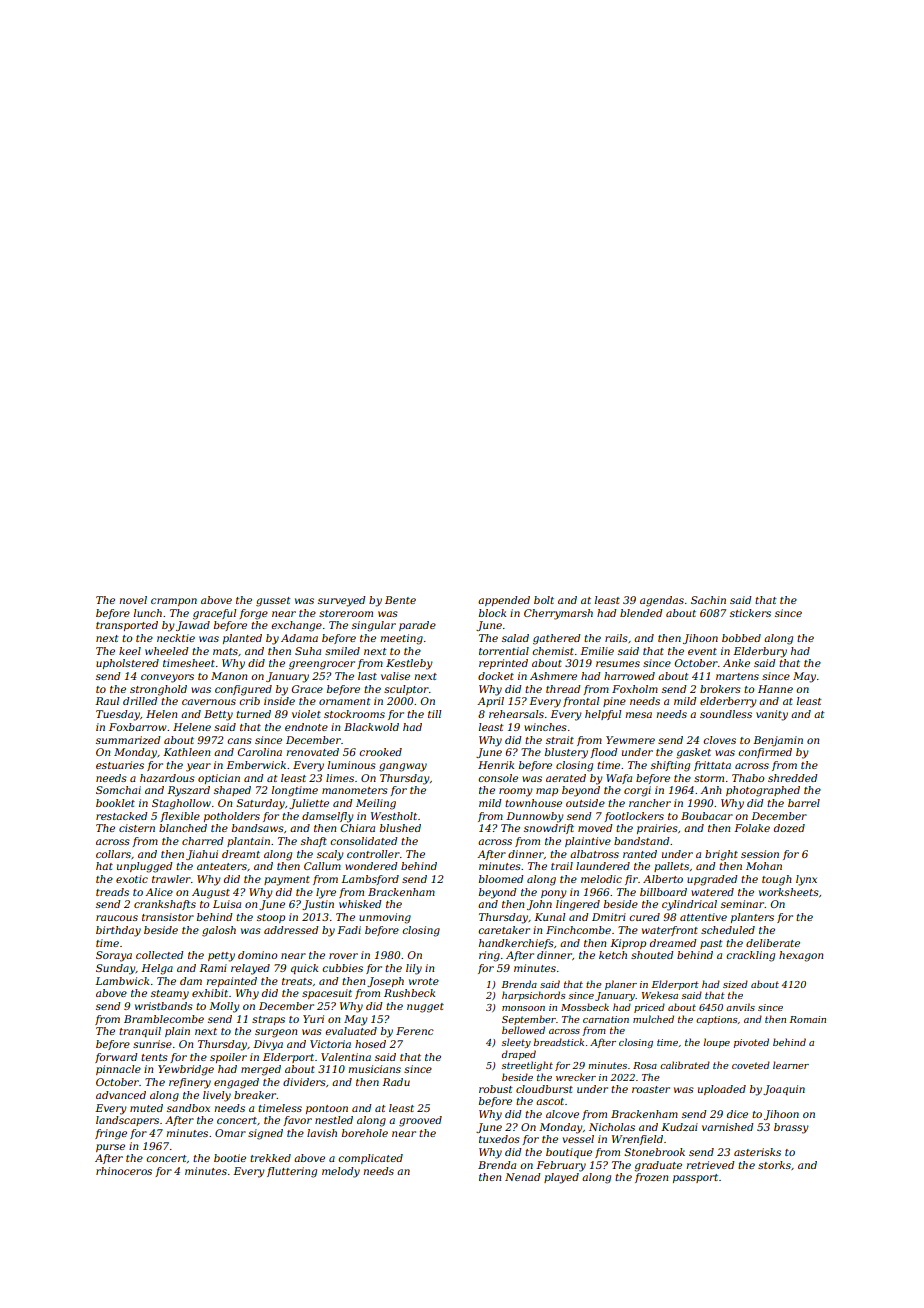  I want to click on last, so click(367, 676).
